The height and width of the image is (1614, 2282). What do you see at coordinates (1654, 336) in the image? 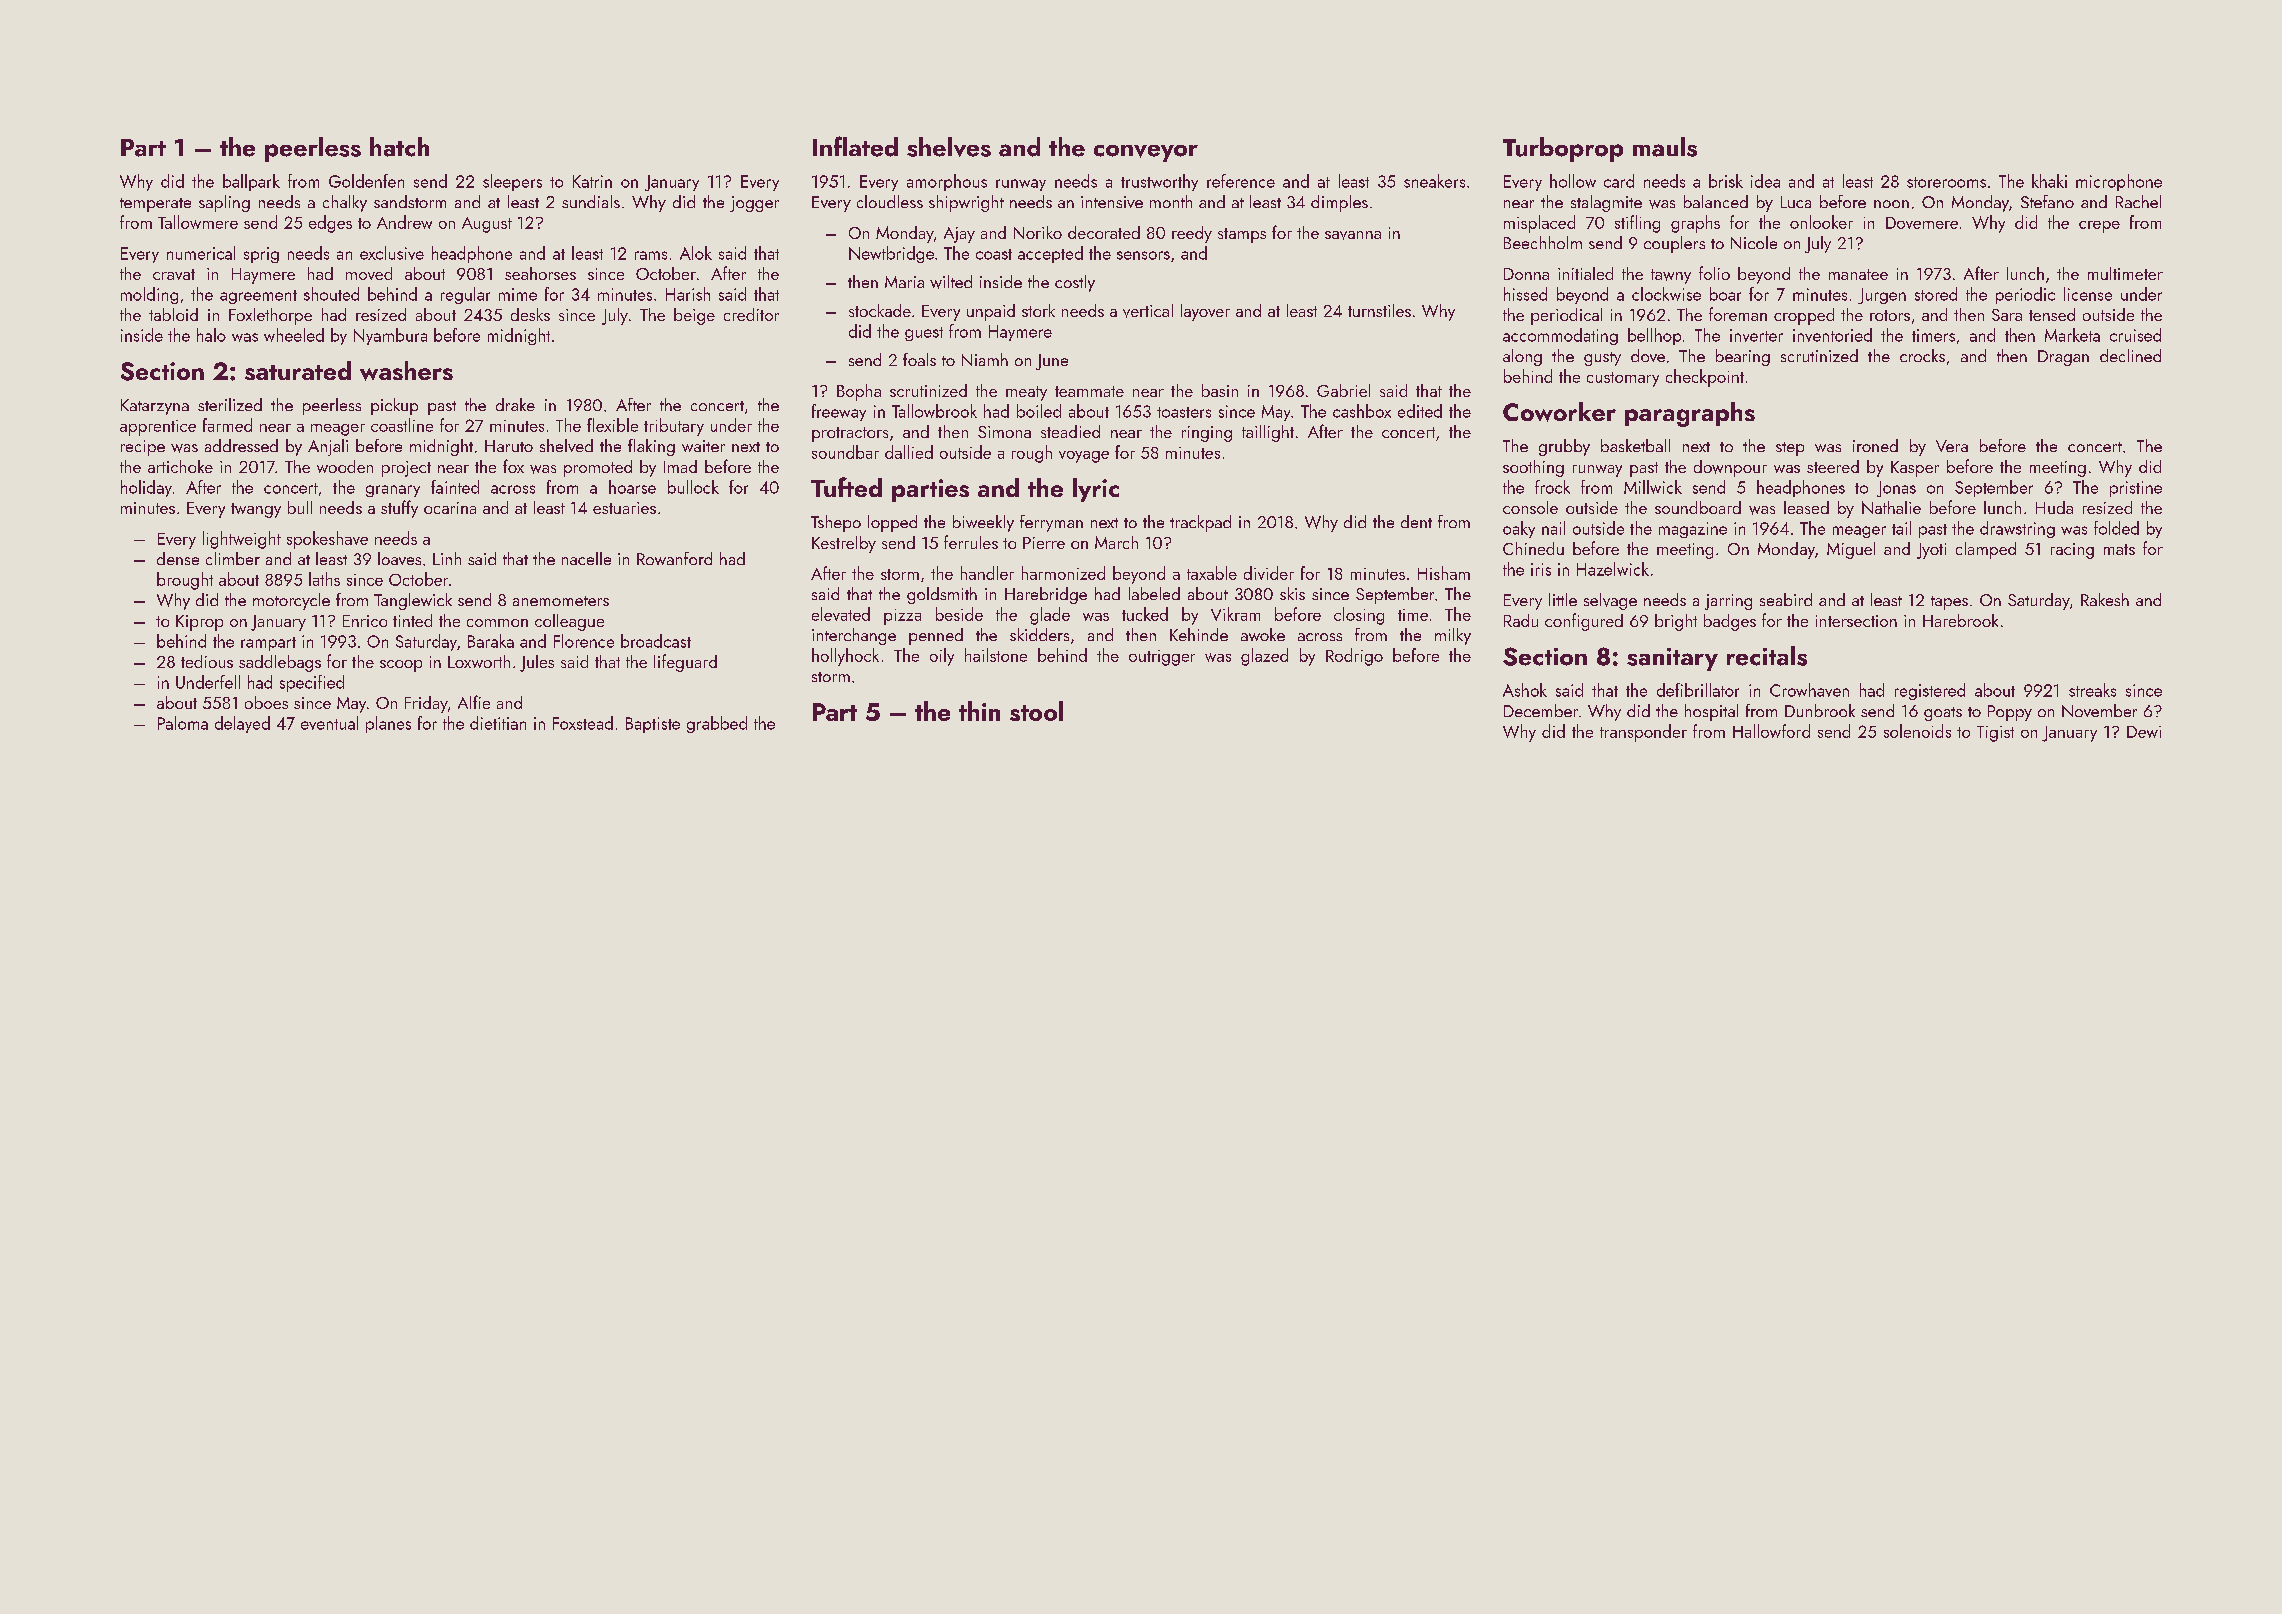
I see `bellhop` at bounding box center [1654, 336].
